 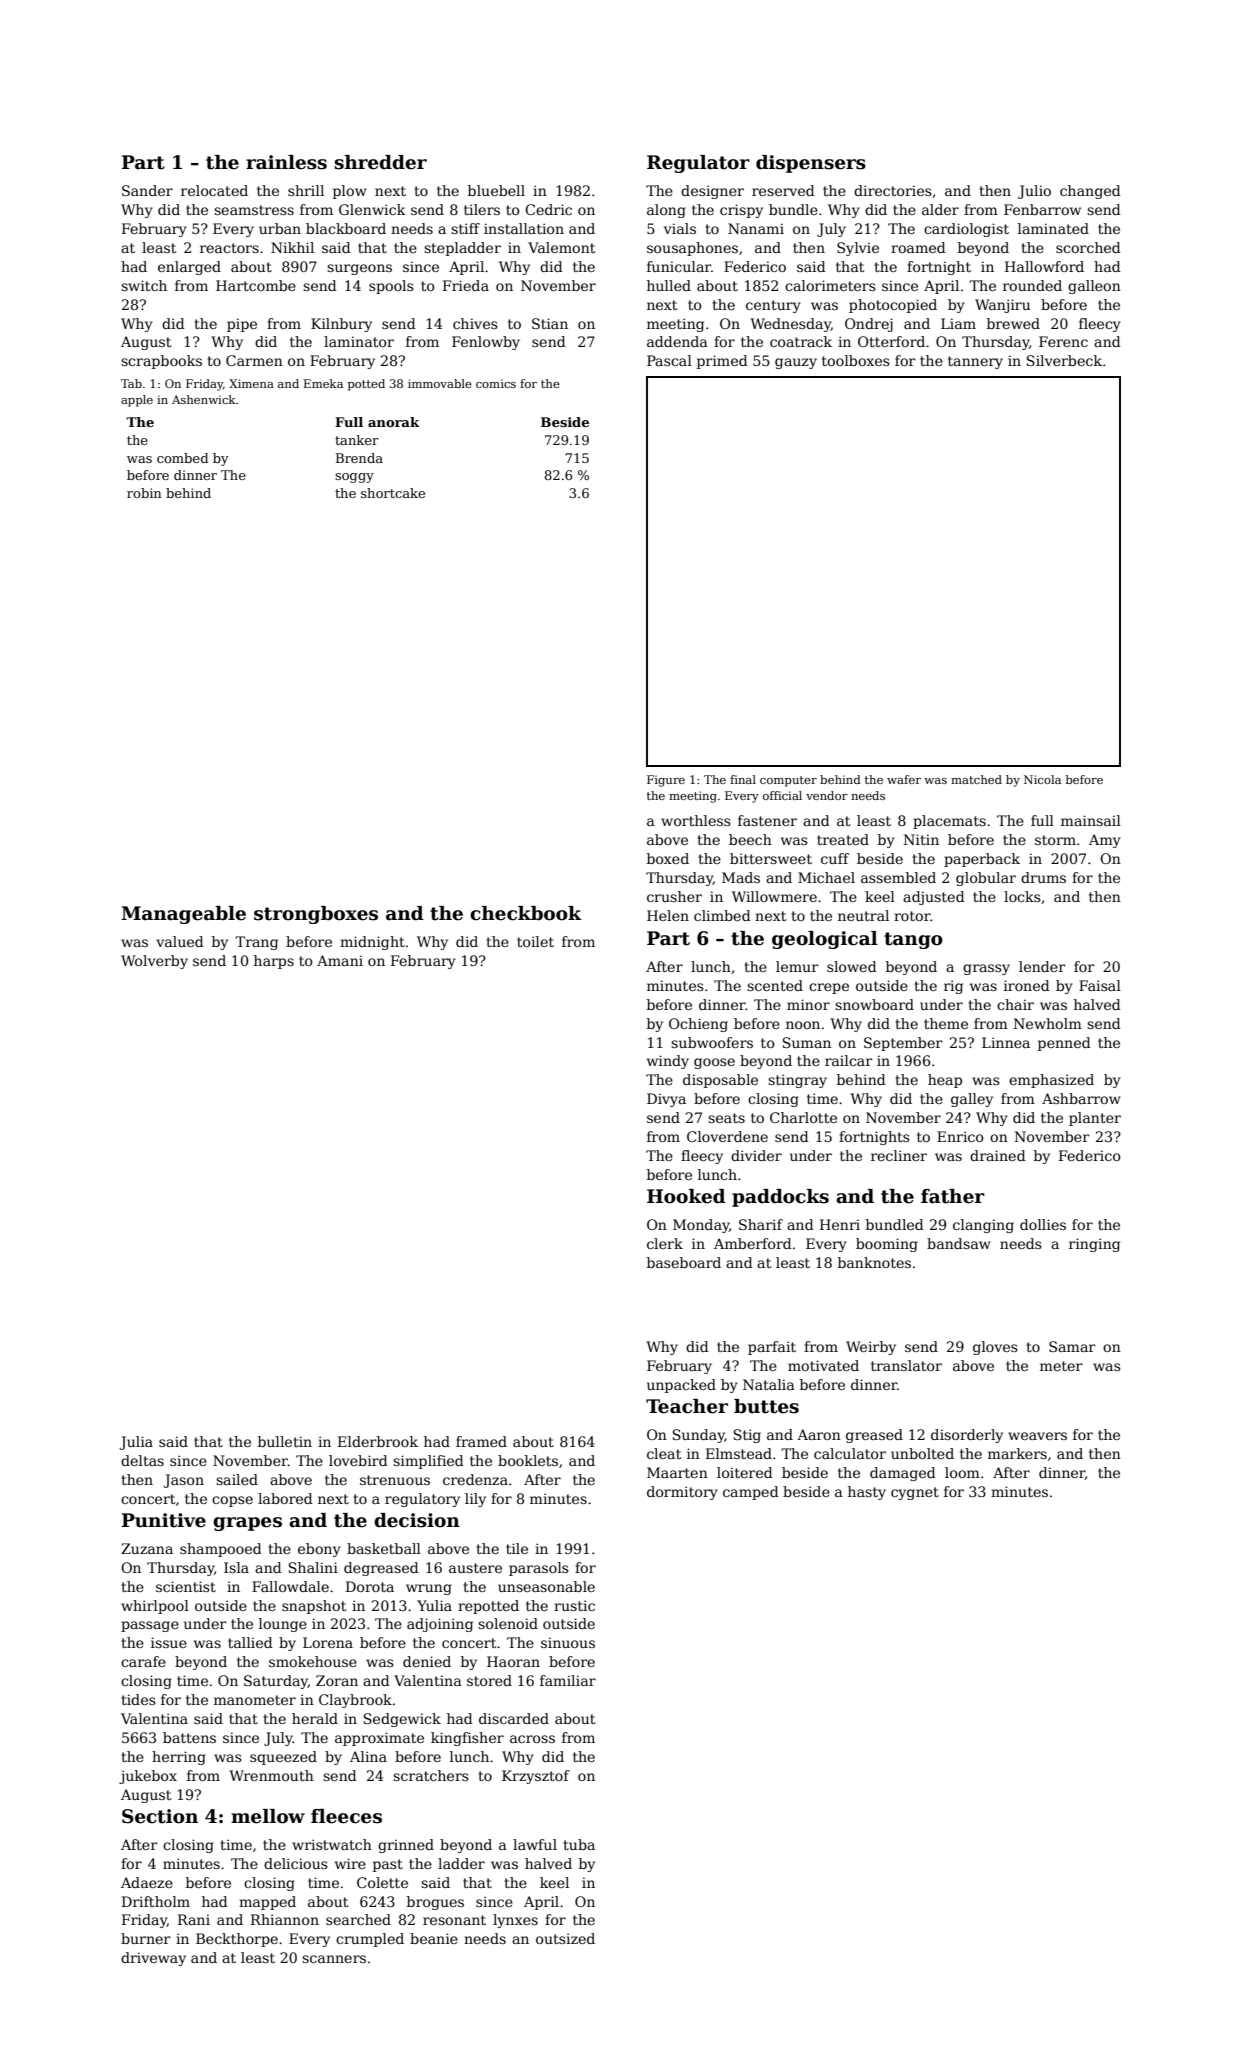 I want to click on Amy, so click(x=1105, y=841).
